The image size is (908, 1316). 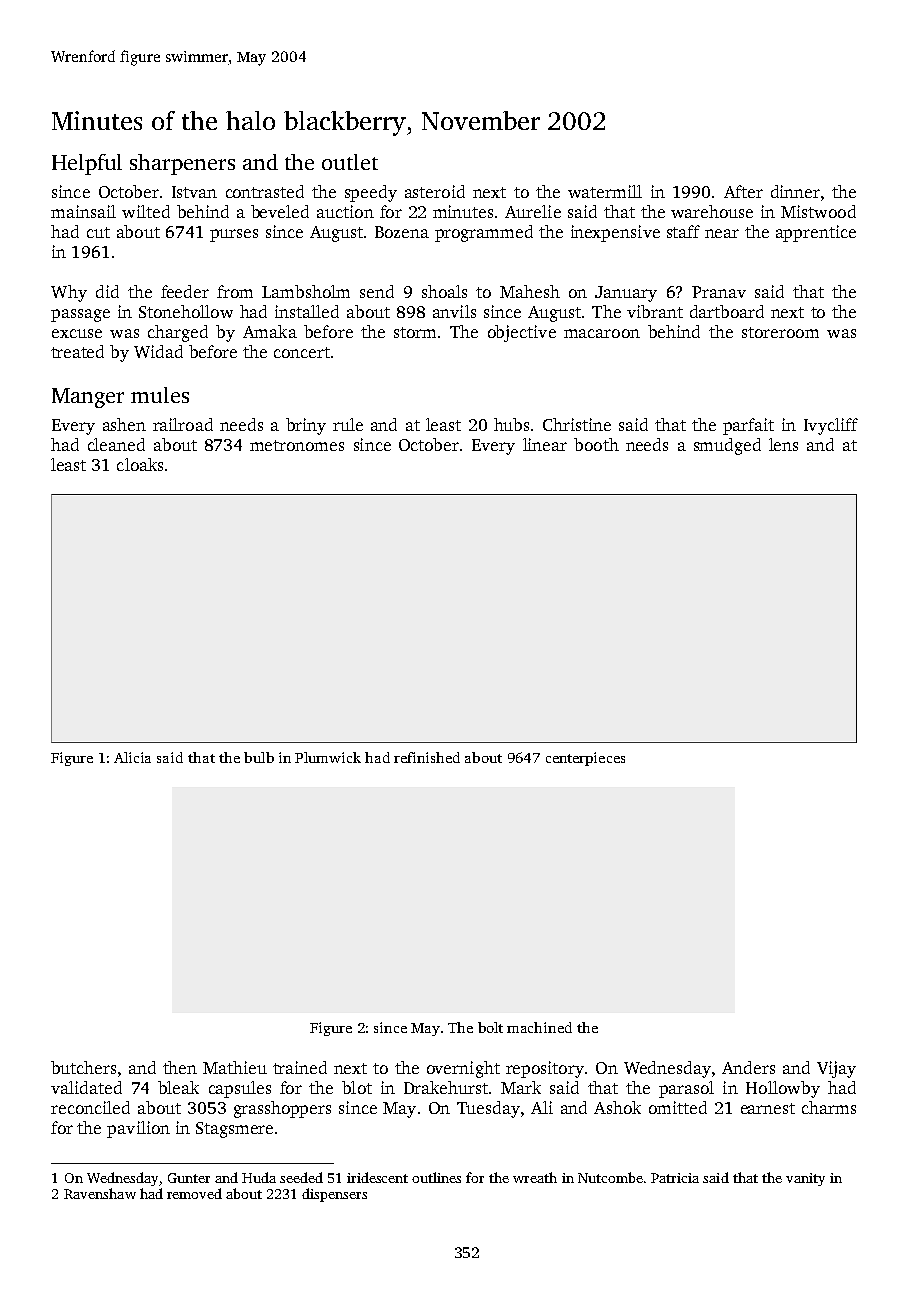 What do you see at coordinates (605, 191) in the page?
I see `watermill` at bounding box center [605, 191].
